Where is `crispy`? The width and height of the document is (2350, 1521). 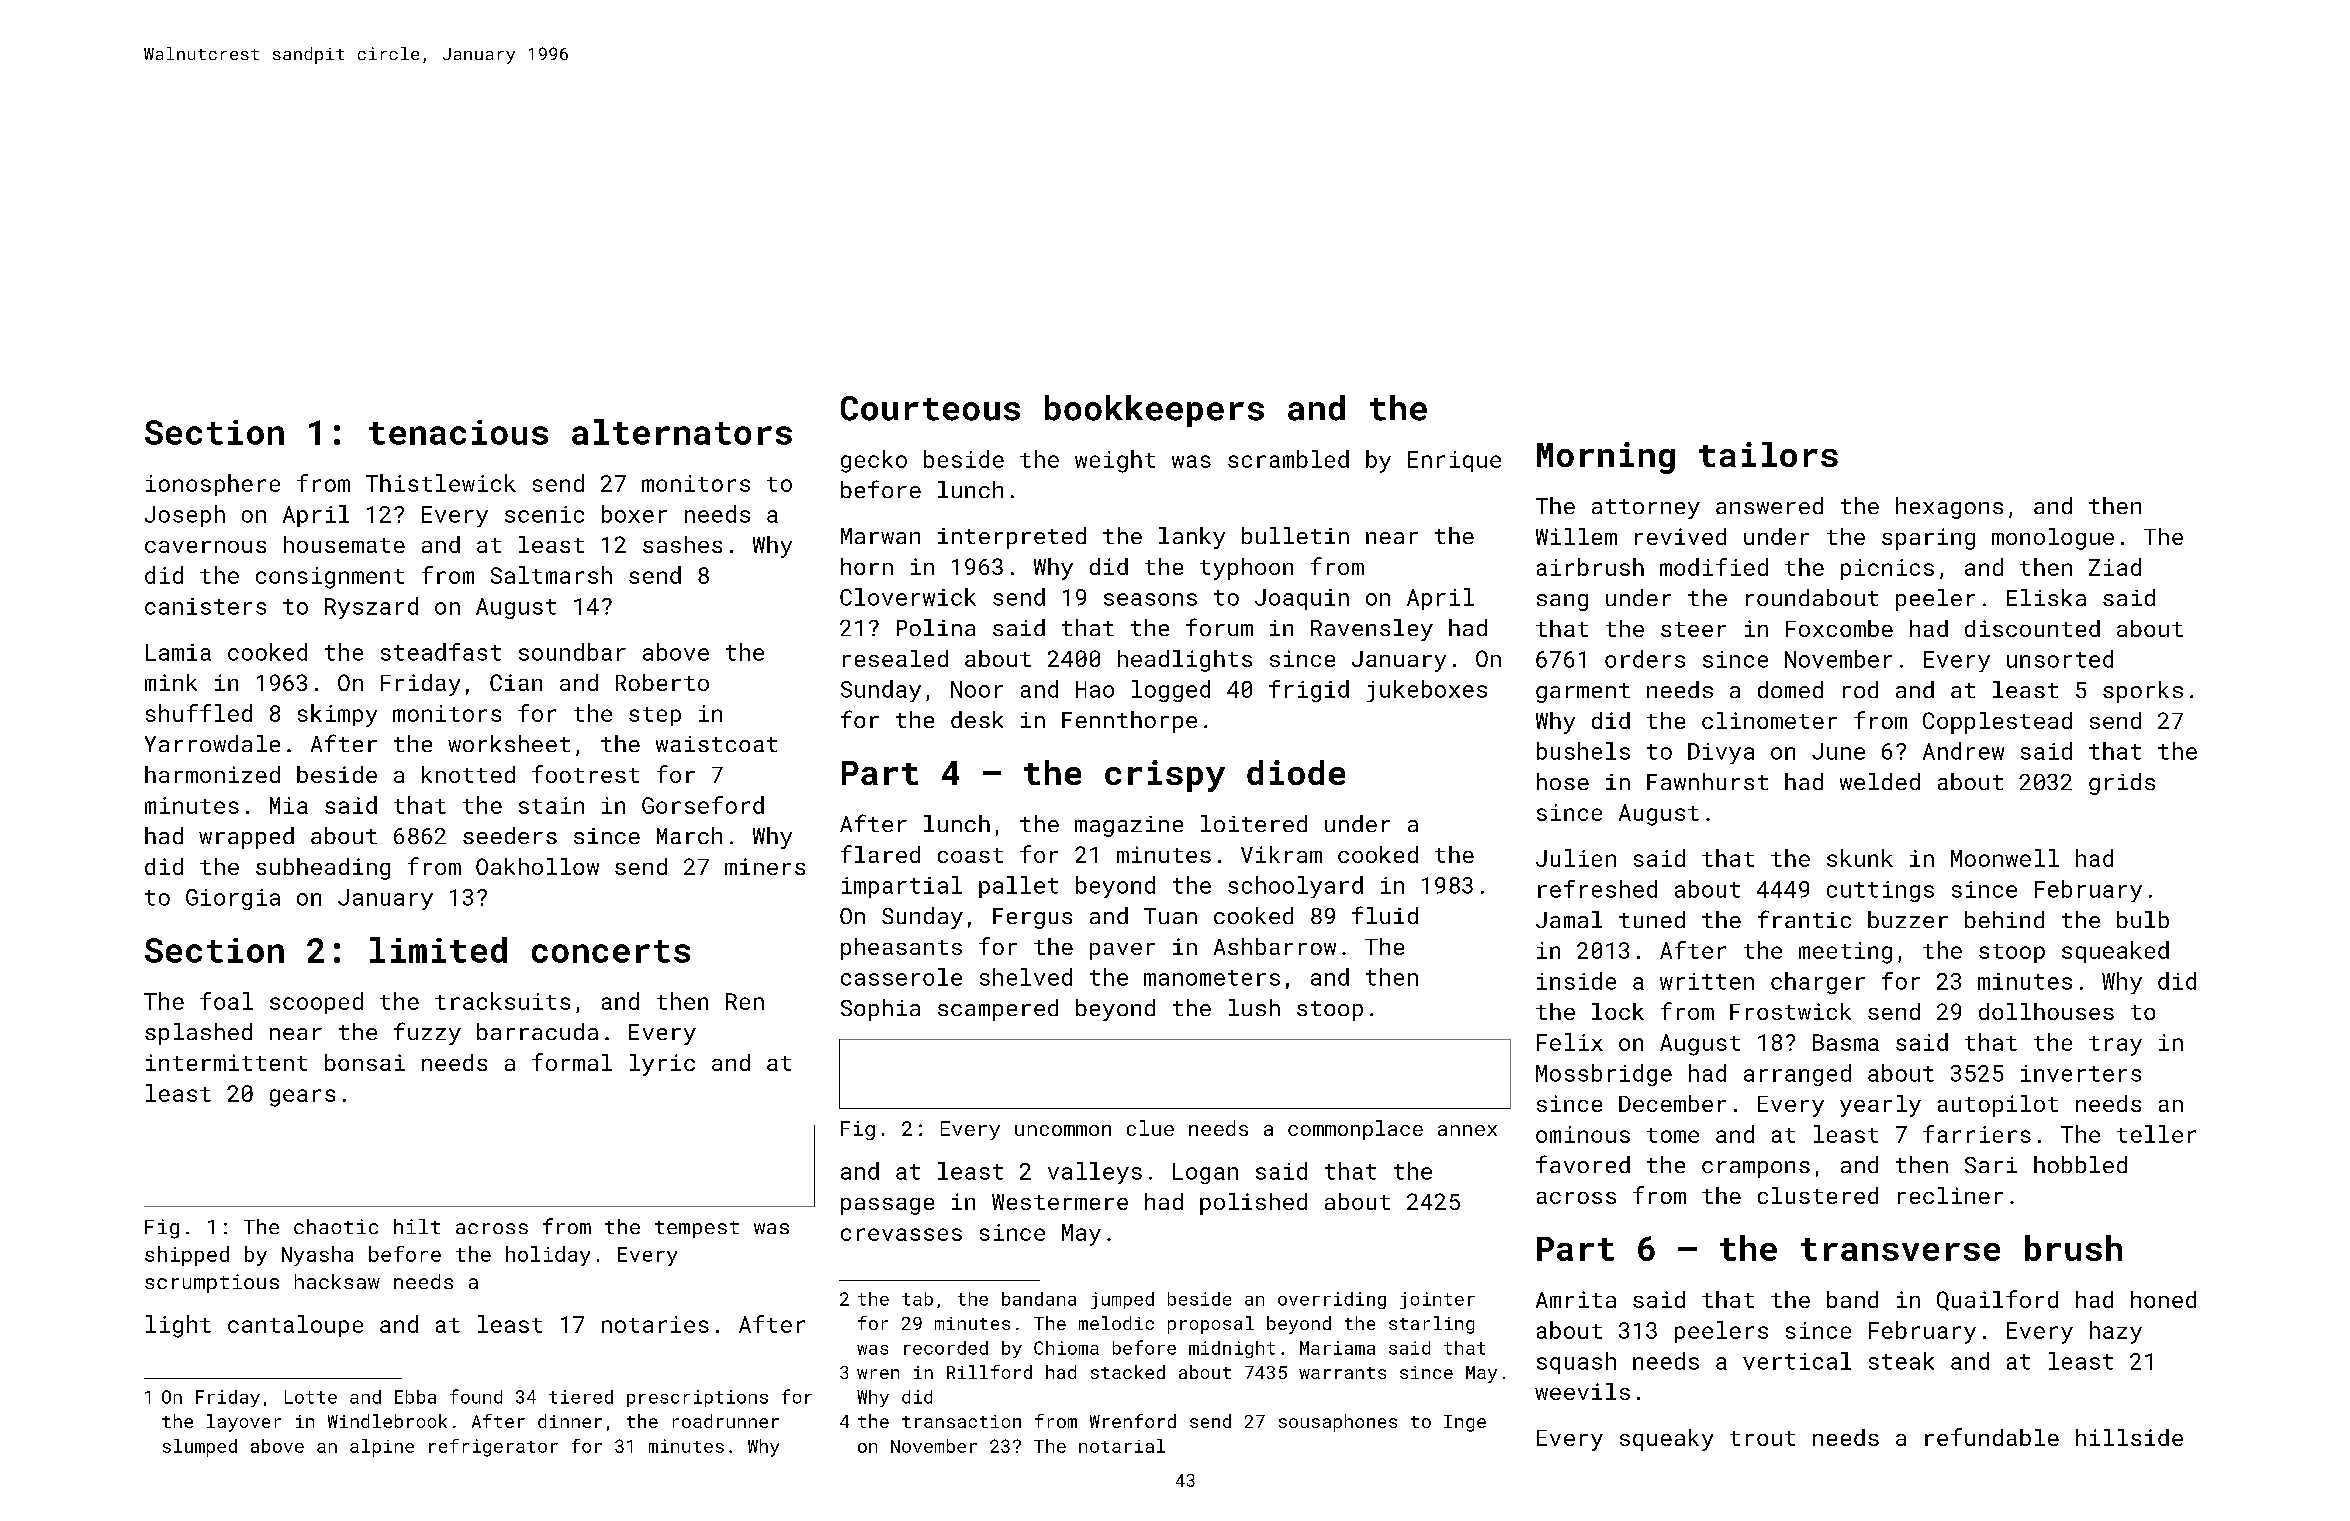 crispy is located at coordinates (1165, 776).
